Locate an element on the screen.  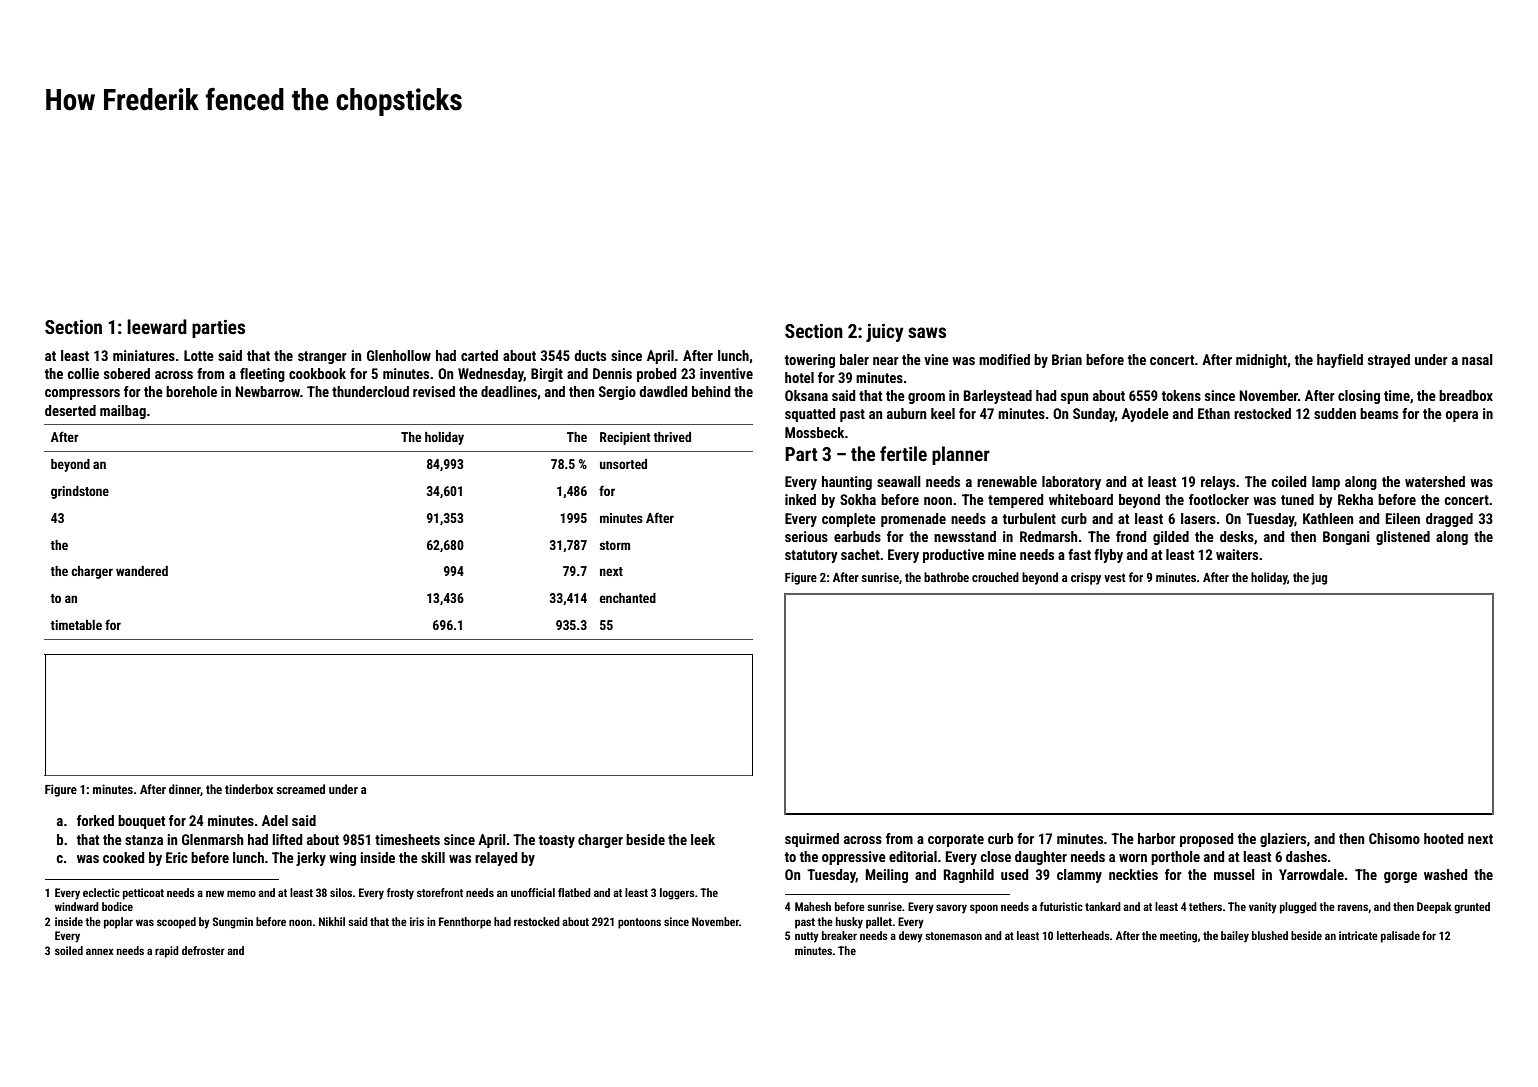
Glenhollow is located at coordinates (399, 355).
